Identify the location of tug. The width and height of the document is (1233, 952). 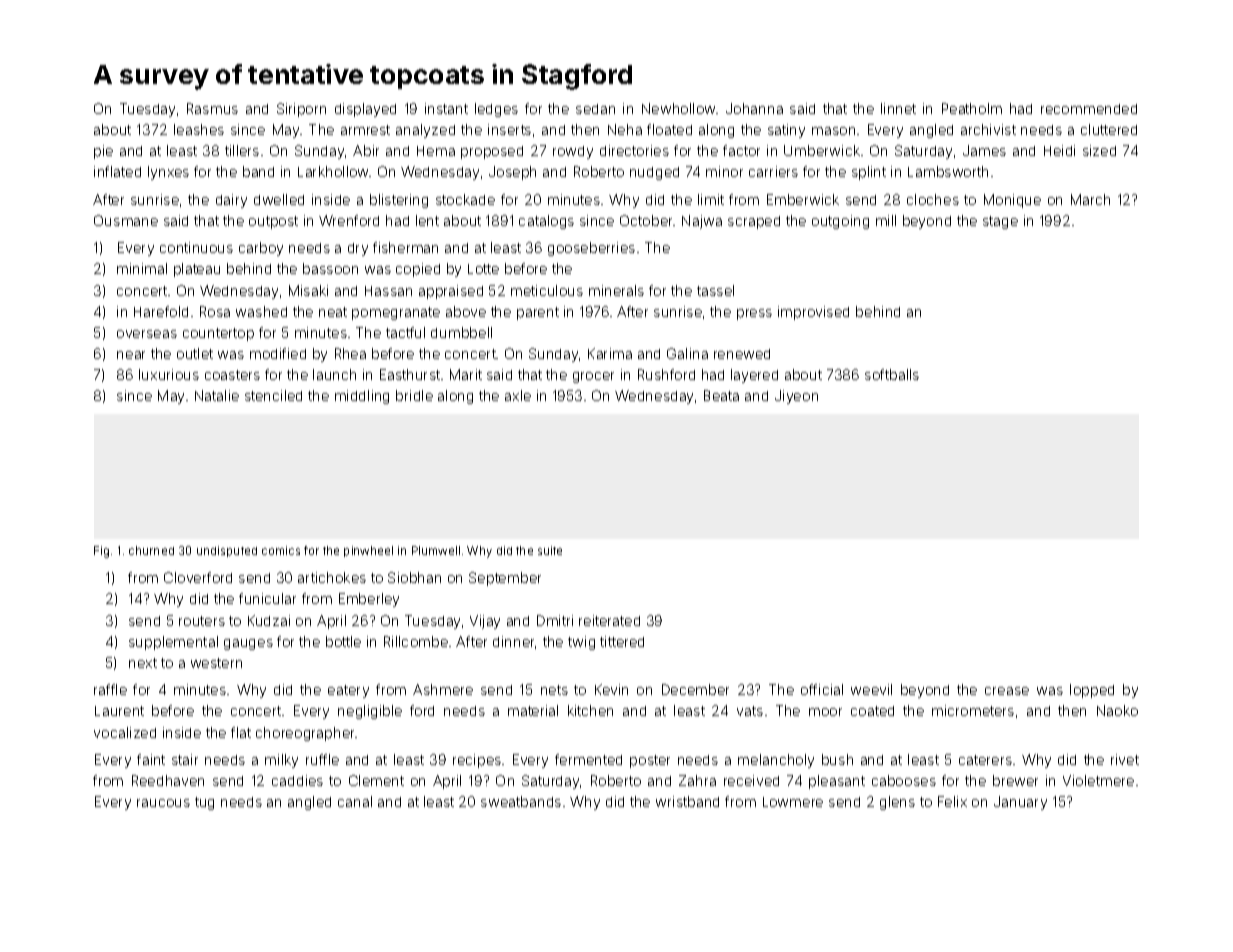
(204, 803).
